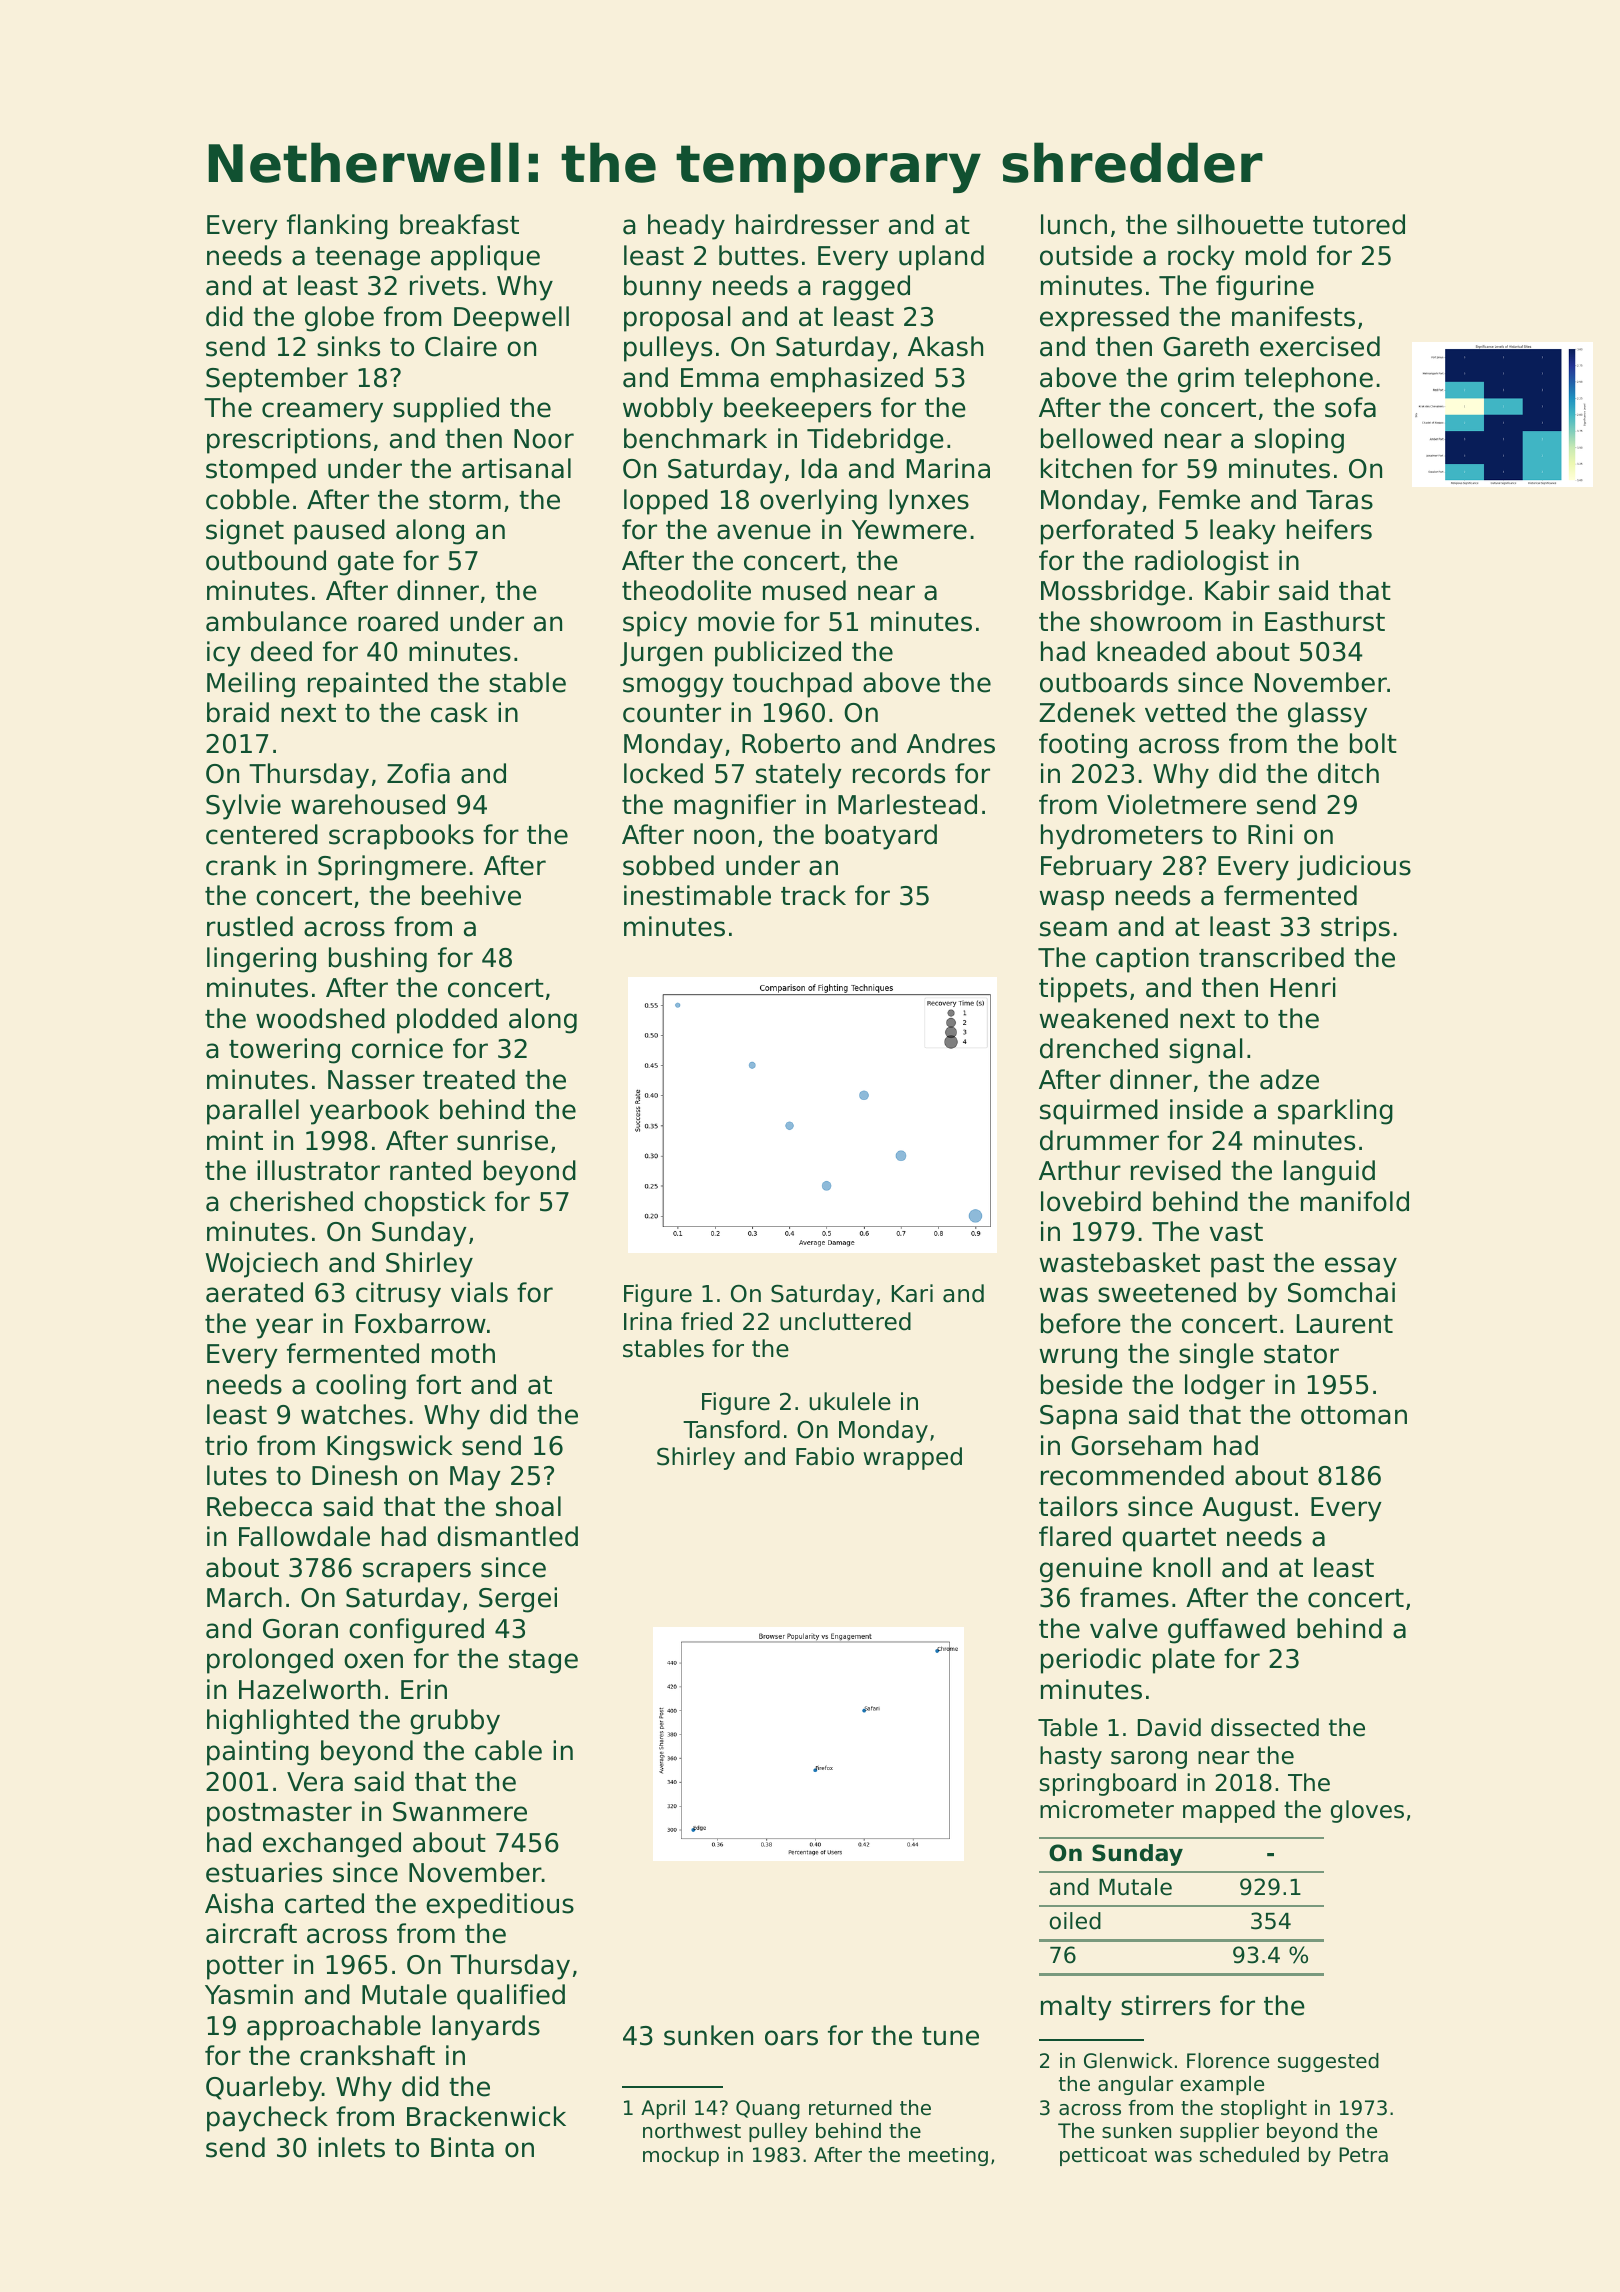 This document has height=2292, width=1620. I want to click on shoal, so click(528, 1506).
